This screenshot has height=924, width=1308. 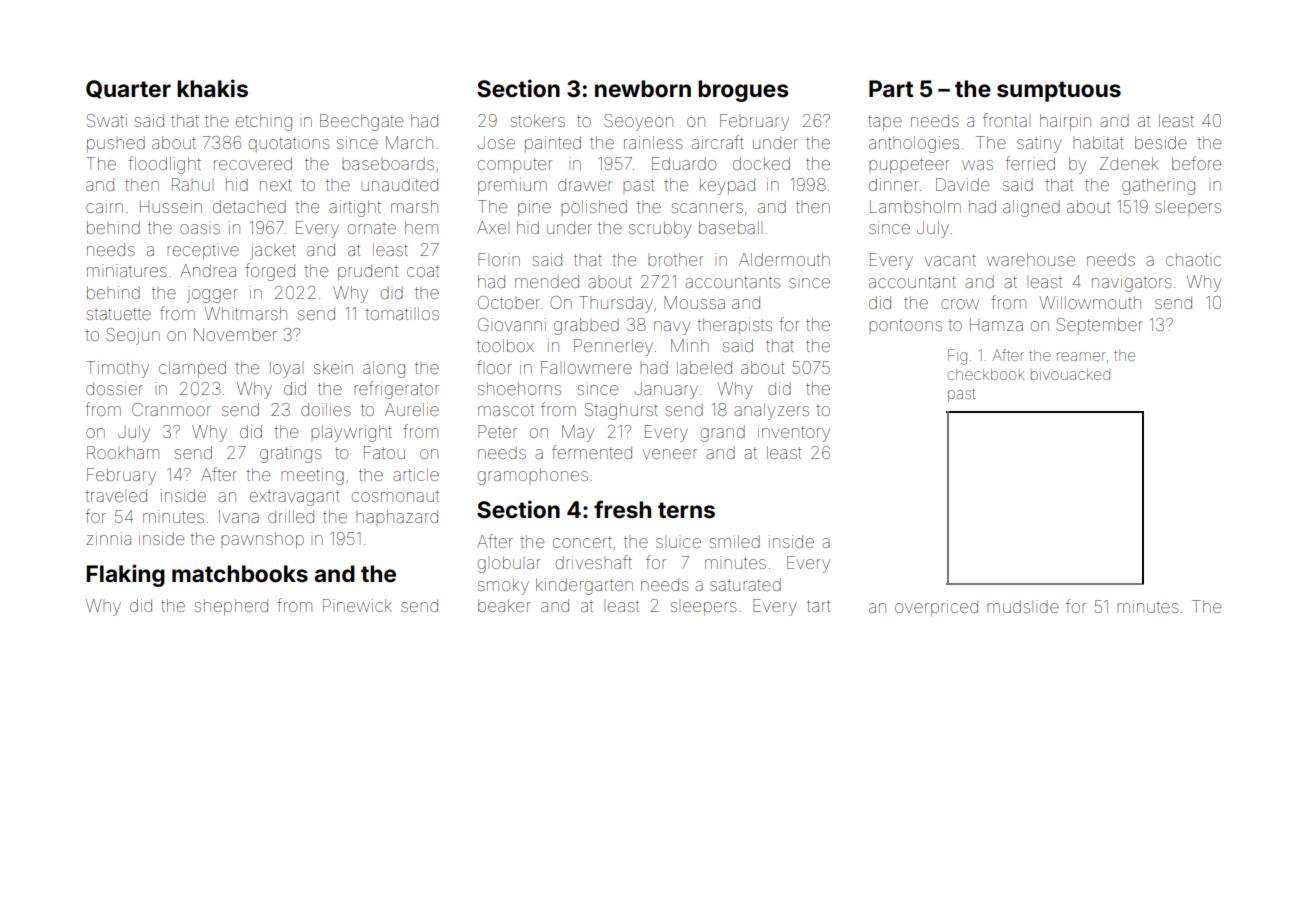 What do you see at coordinates (504, 605) in the screenshot?
I see `beaker` at bounding box center [504, 605].
